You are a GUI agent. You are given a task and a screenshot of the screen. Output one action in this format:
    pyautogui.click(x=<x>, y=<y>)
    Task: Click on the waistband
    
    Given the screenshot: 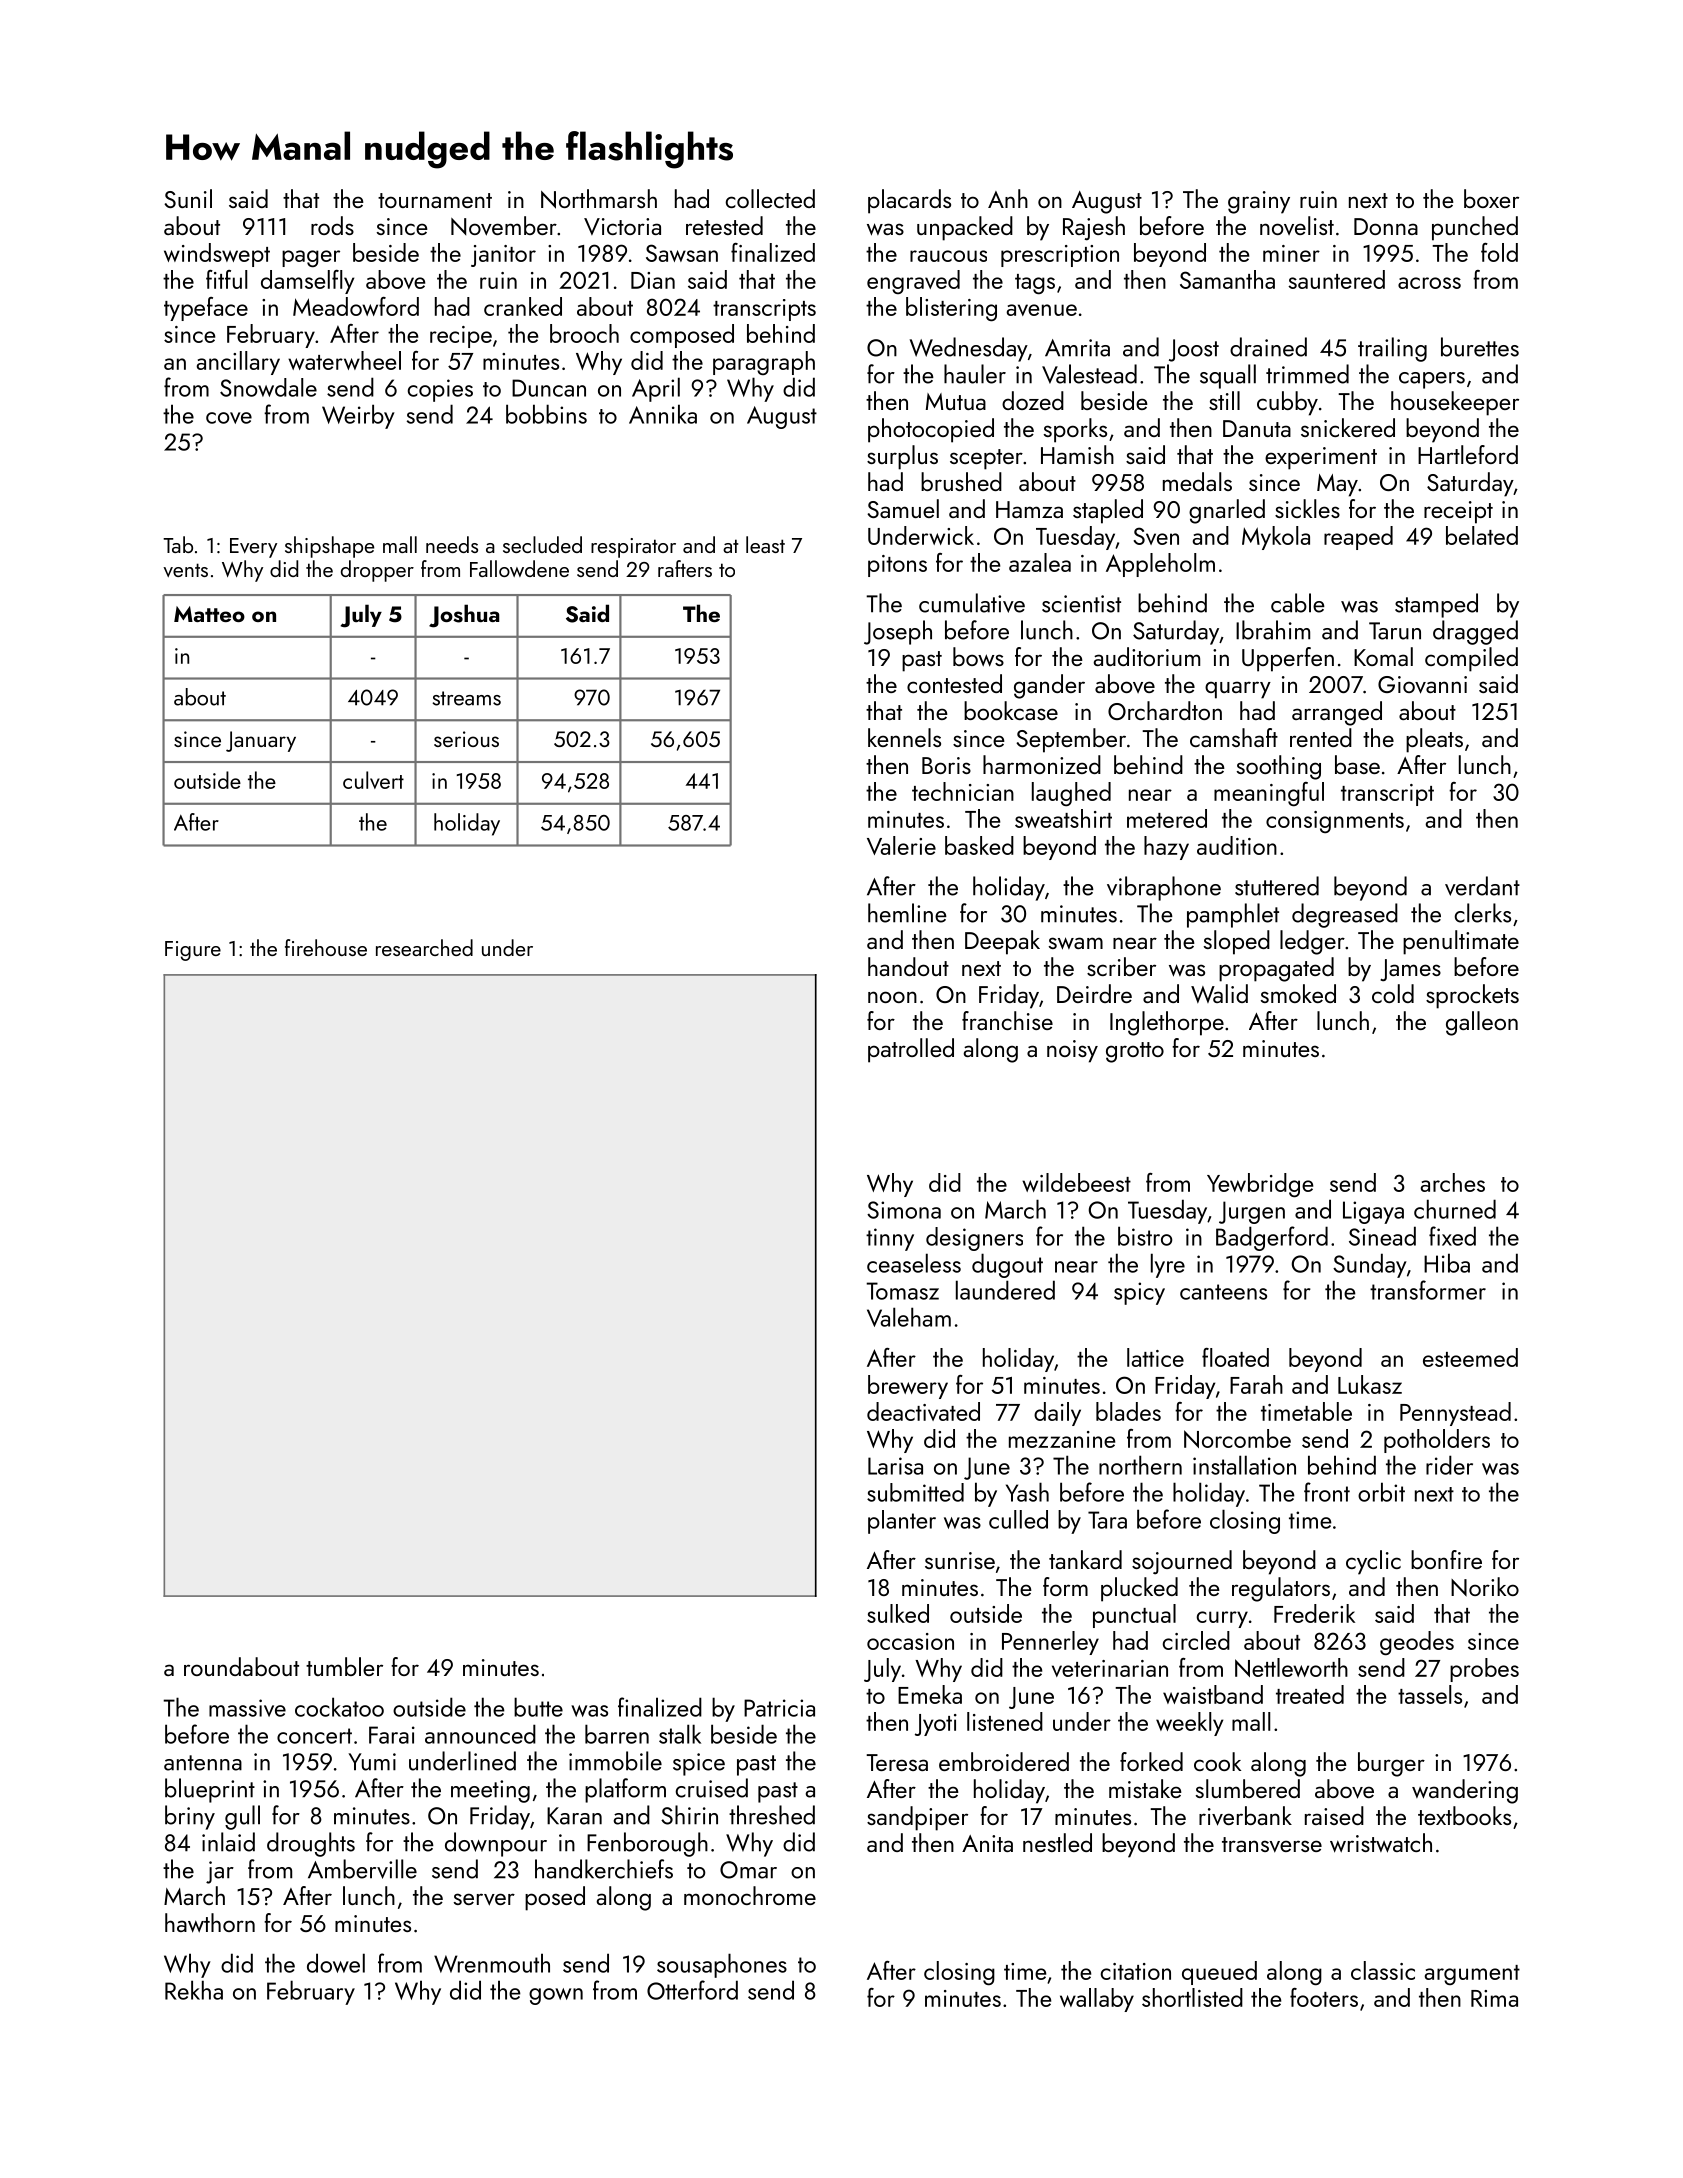 What is the action you would take?
    pyautogui.click(x=1213, y=1694)
